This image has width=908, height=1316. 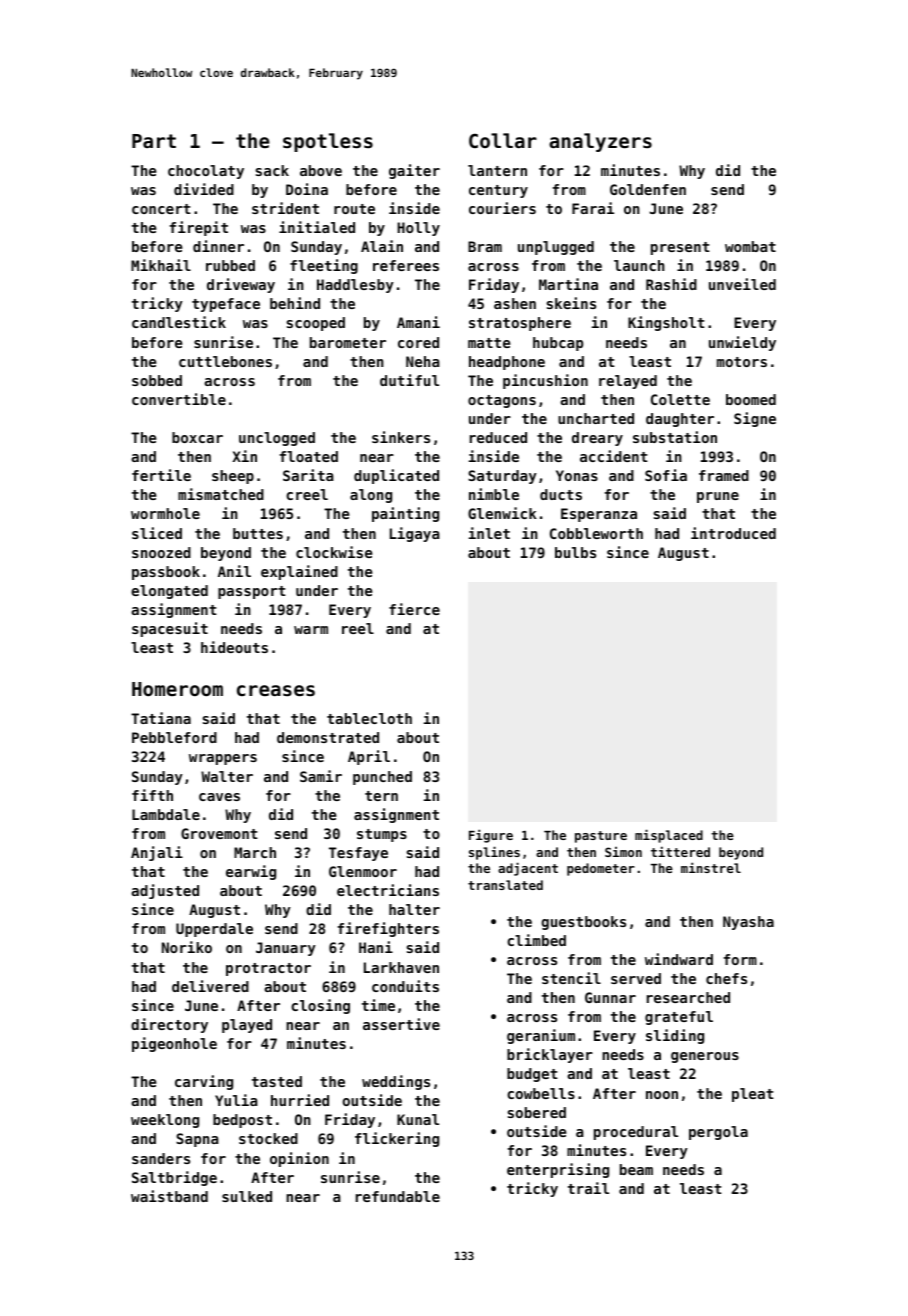 What do you see at coordinates (247, 1196) in the image?
I see `sulked` at bounding box center [247, 1196].
